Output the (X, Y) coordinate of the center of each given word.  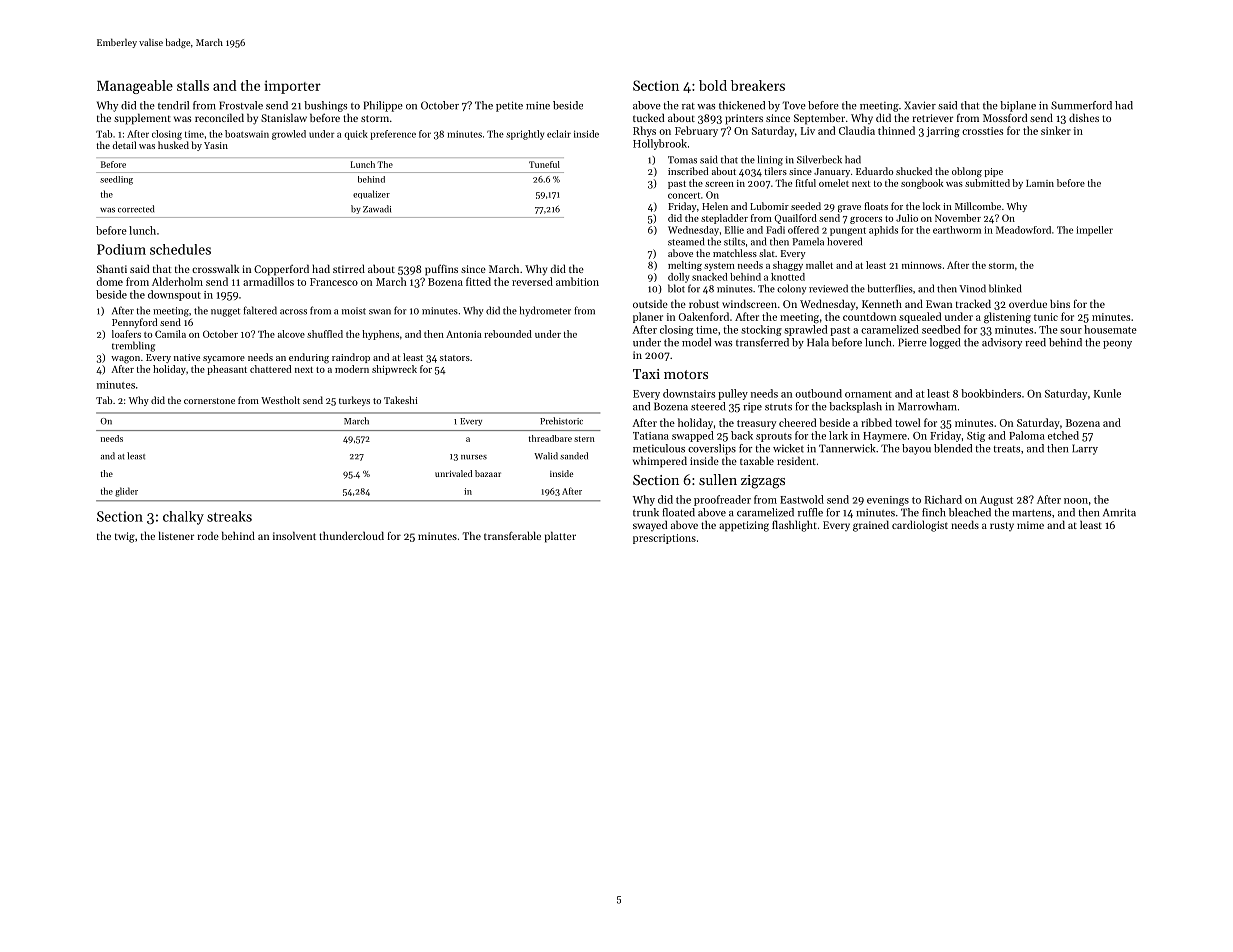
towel (907, 422)
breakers (758, 85)
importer (292, 87)
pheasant (227, 370)
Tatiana (651, 436)
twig (125, 537)
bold (713, 85)
